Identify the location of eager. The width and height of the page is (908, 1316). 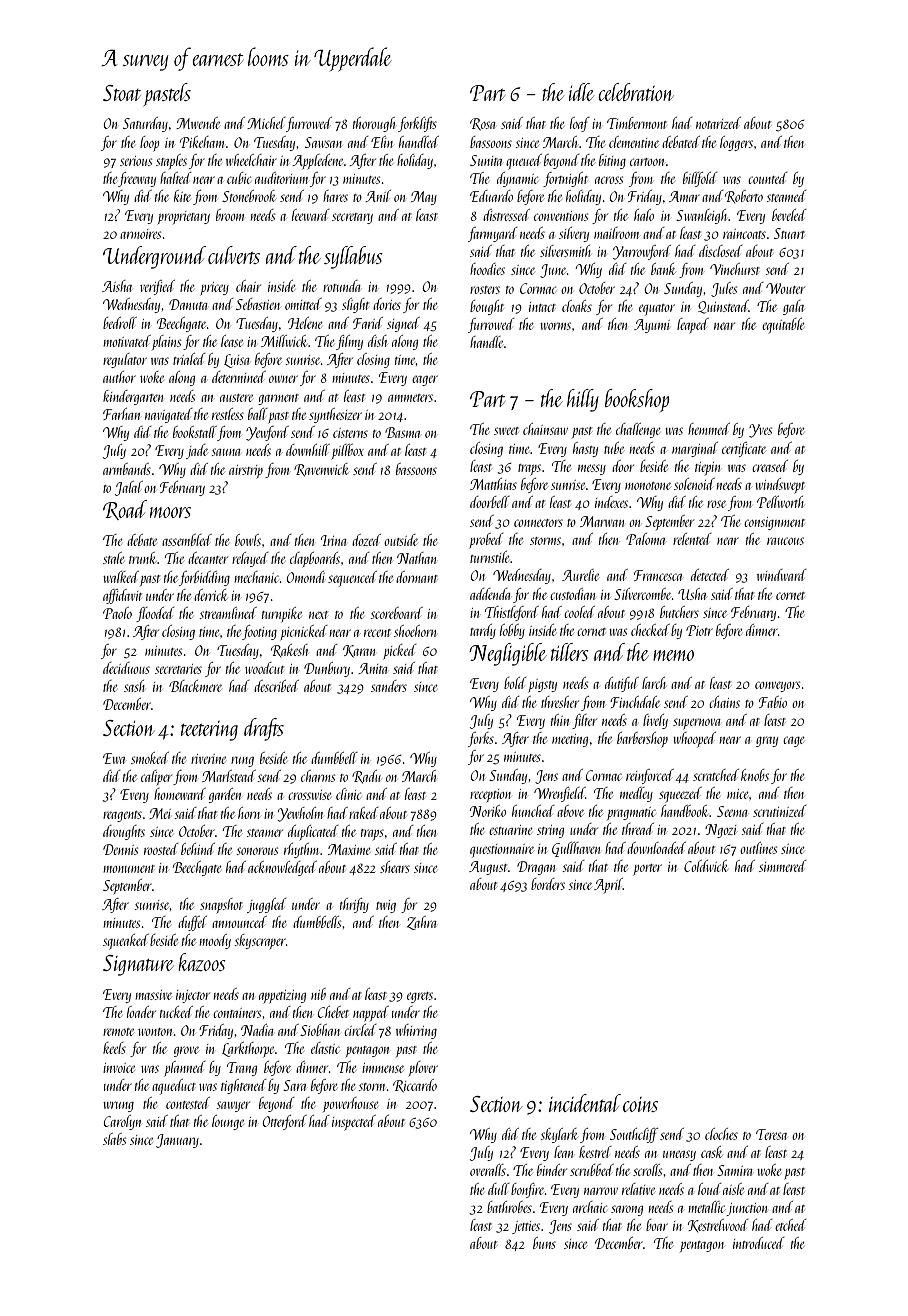
(425, 380).
